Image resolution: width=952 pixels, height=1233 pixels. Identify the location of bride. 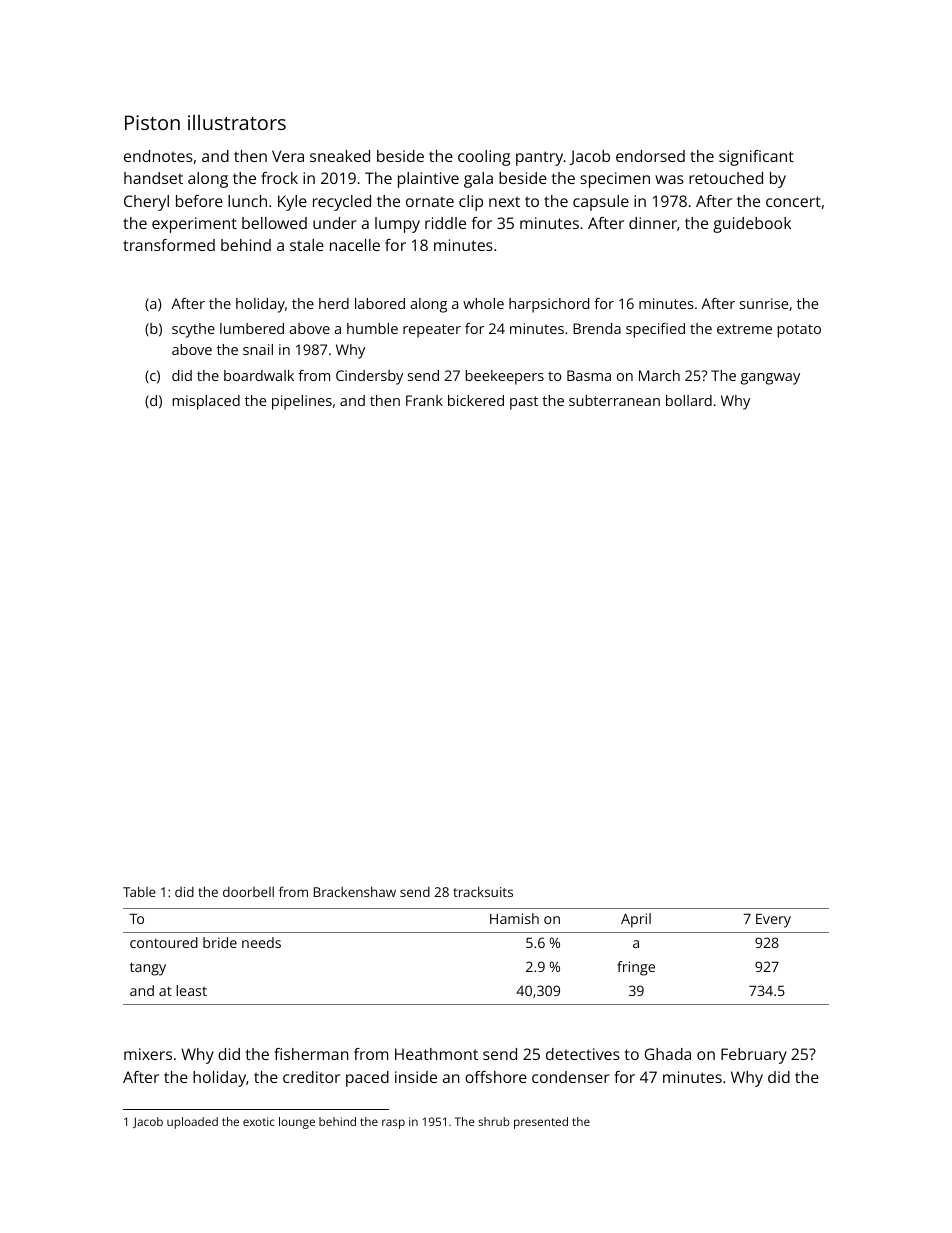
(220, 942).
